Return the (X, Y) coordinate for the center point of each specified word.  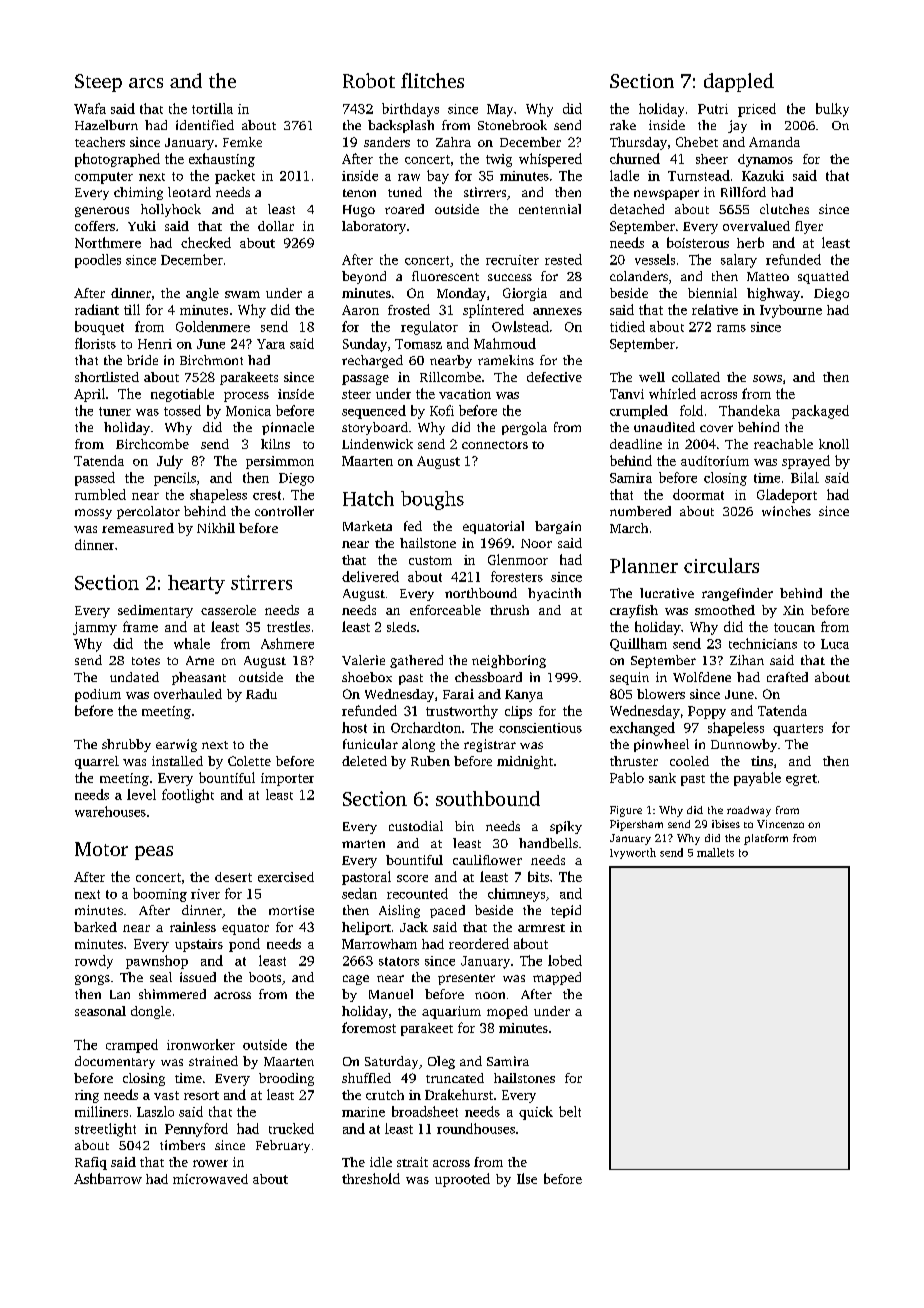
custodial (416, 826)
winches (786, 511)
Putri (713, 109)
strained (213, 1061)
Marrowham (379, 944)
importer (287, 779)
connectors (495, 445)
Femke (242, 142)
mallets (715, 852)
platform (766, 839)
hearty (196, 584)
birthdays (410, 110)
